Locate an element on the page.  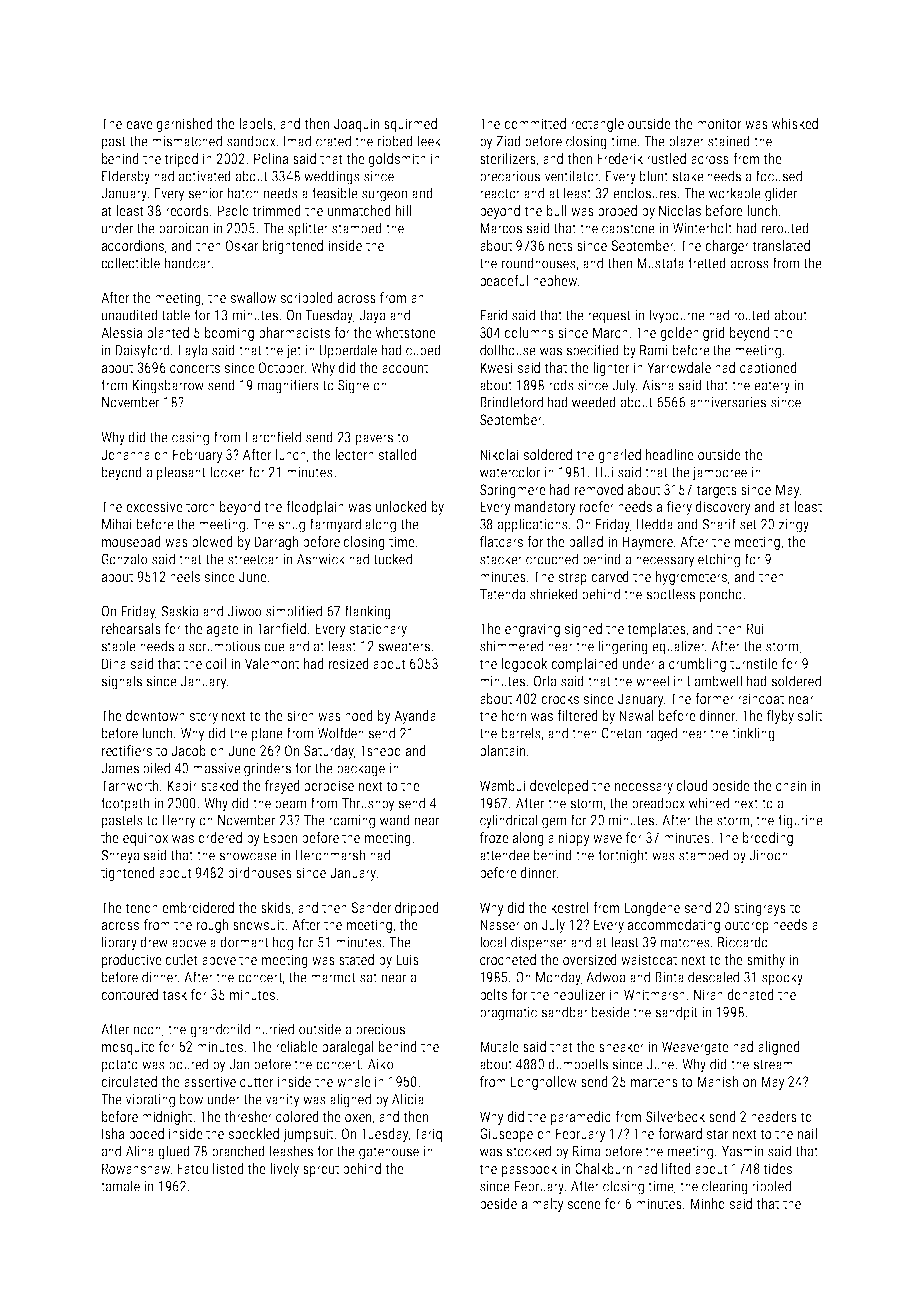
capstone is located at coordinates (628, 230).
